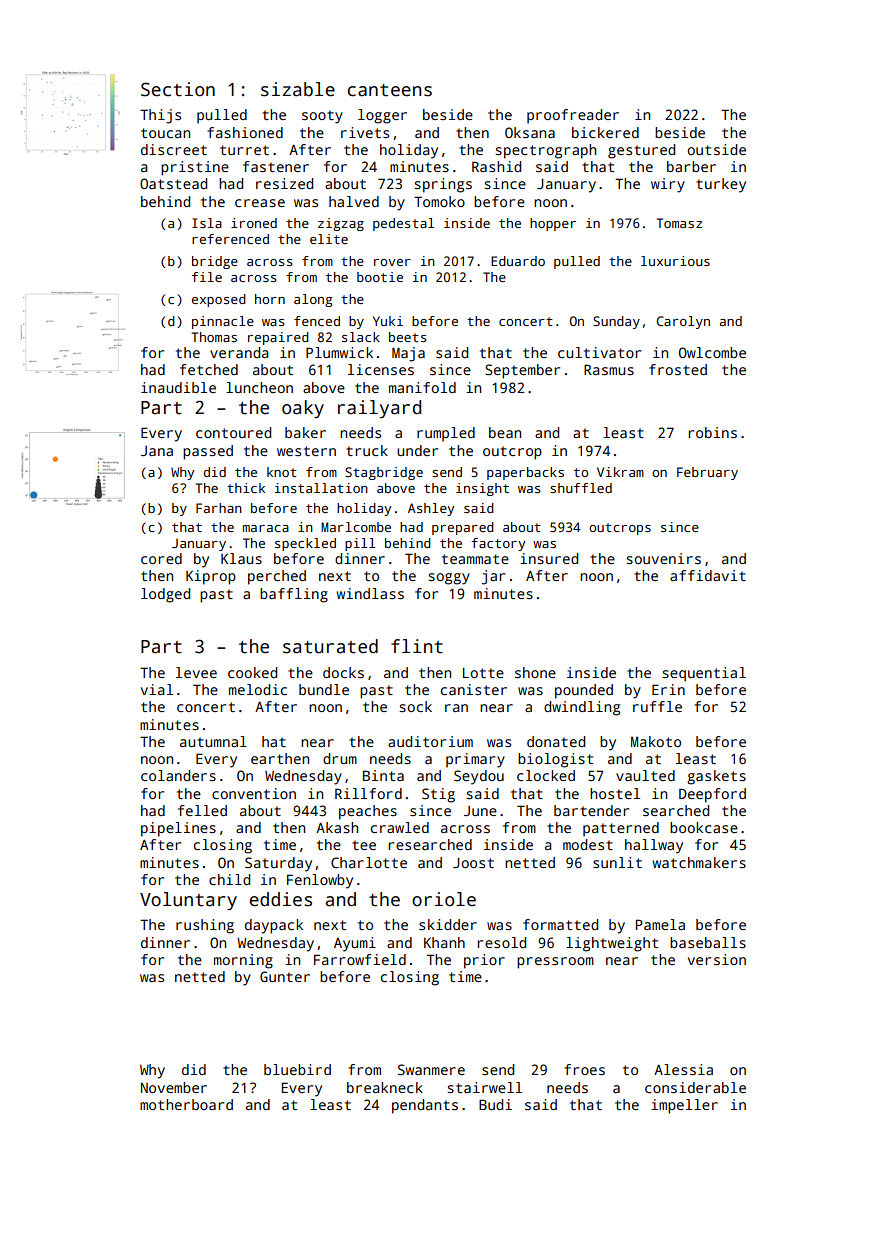 The width and height of the screenshot is (887, 1258). Describe the element at coordinates (207, 277) in the screenshot. I see `file` at that location.
